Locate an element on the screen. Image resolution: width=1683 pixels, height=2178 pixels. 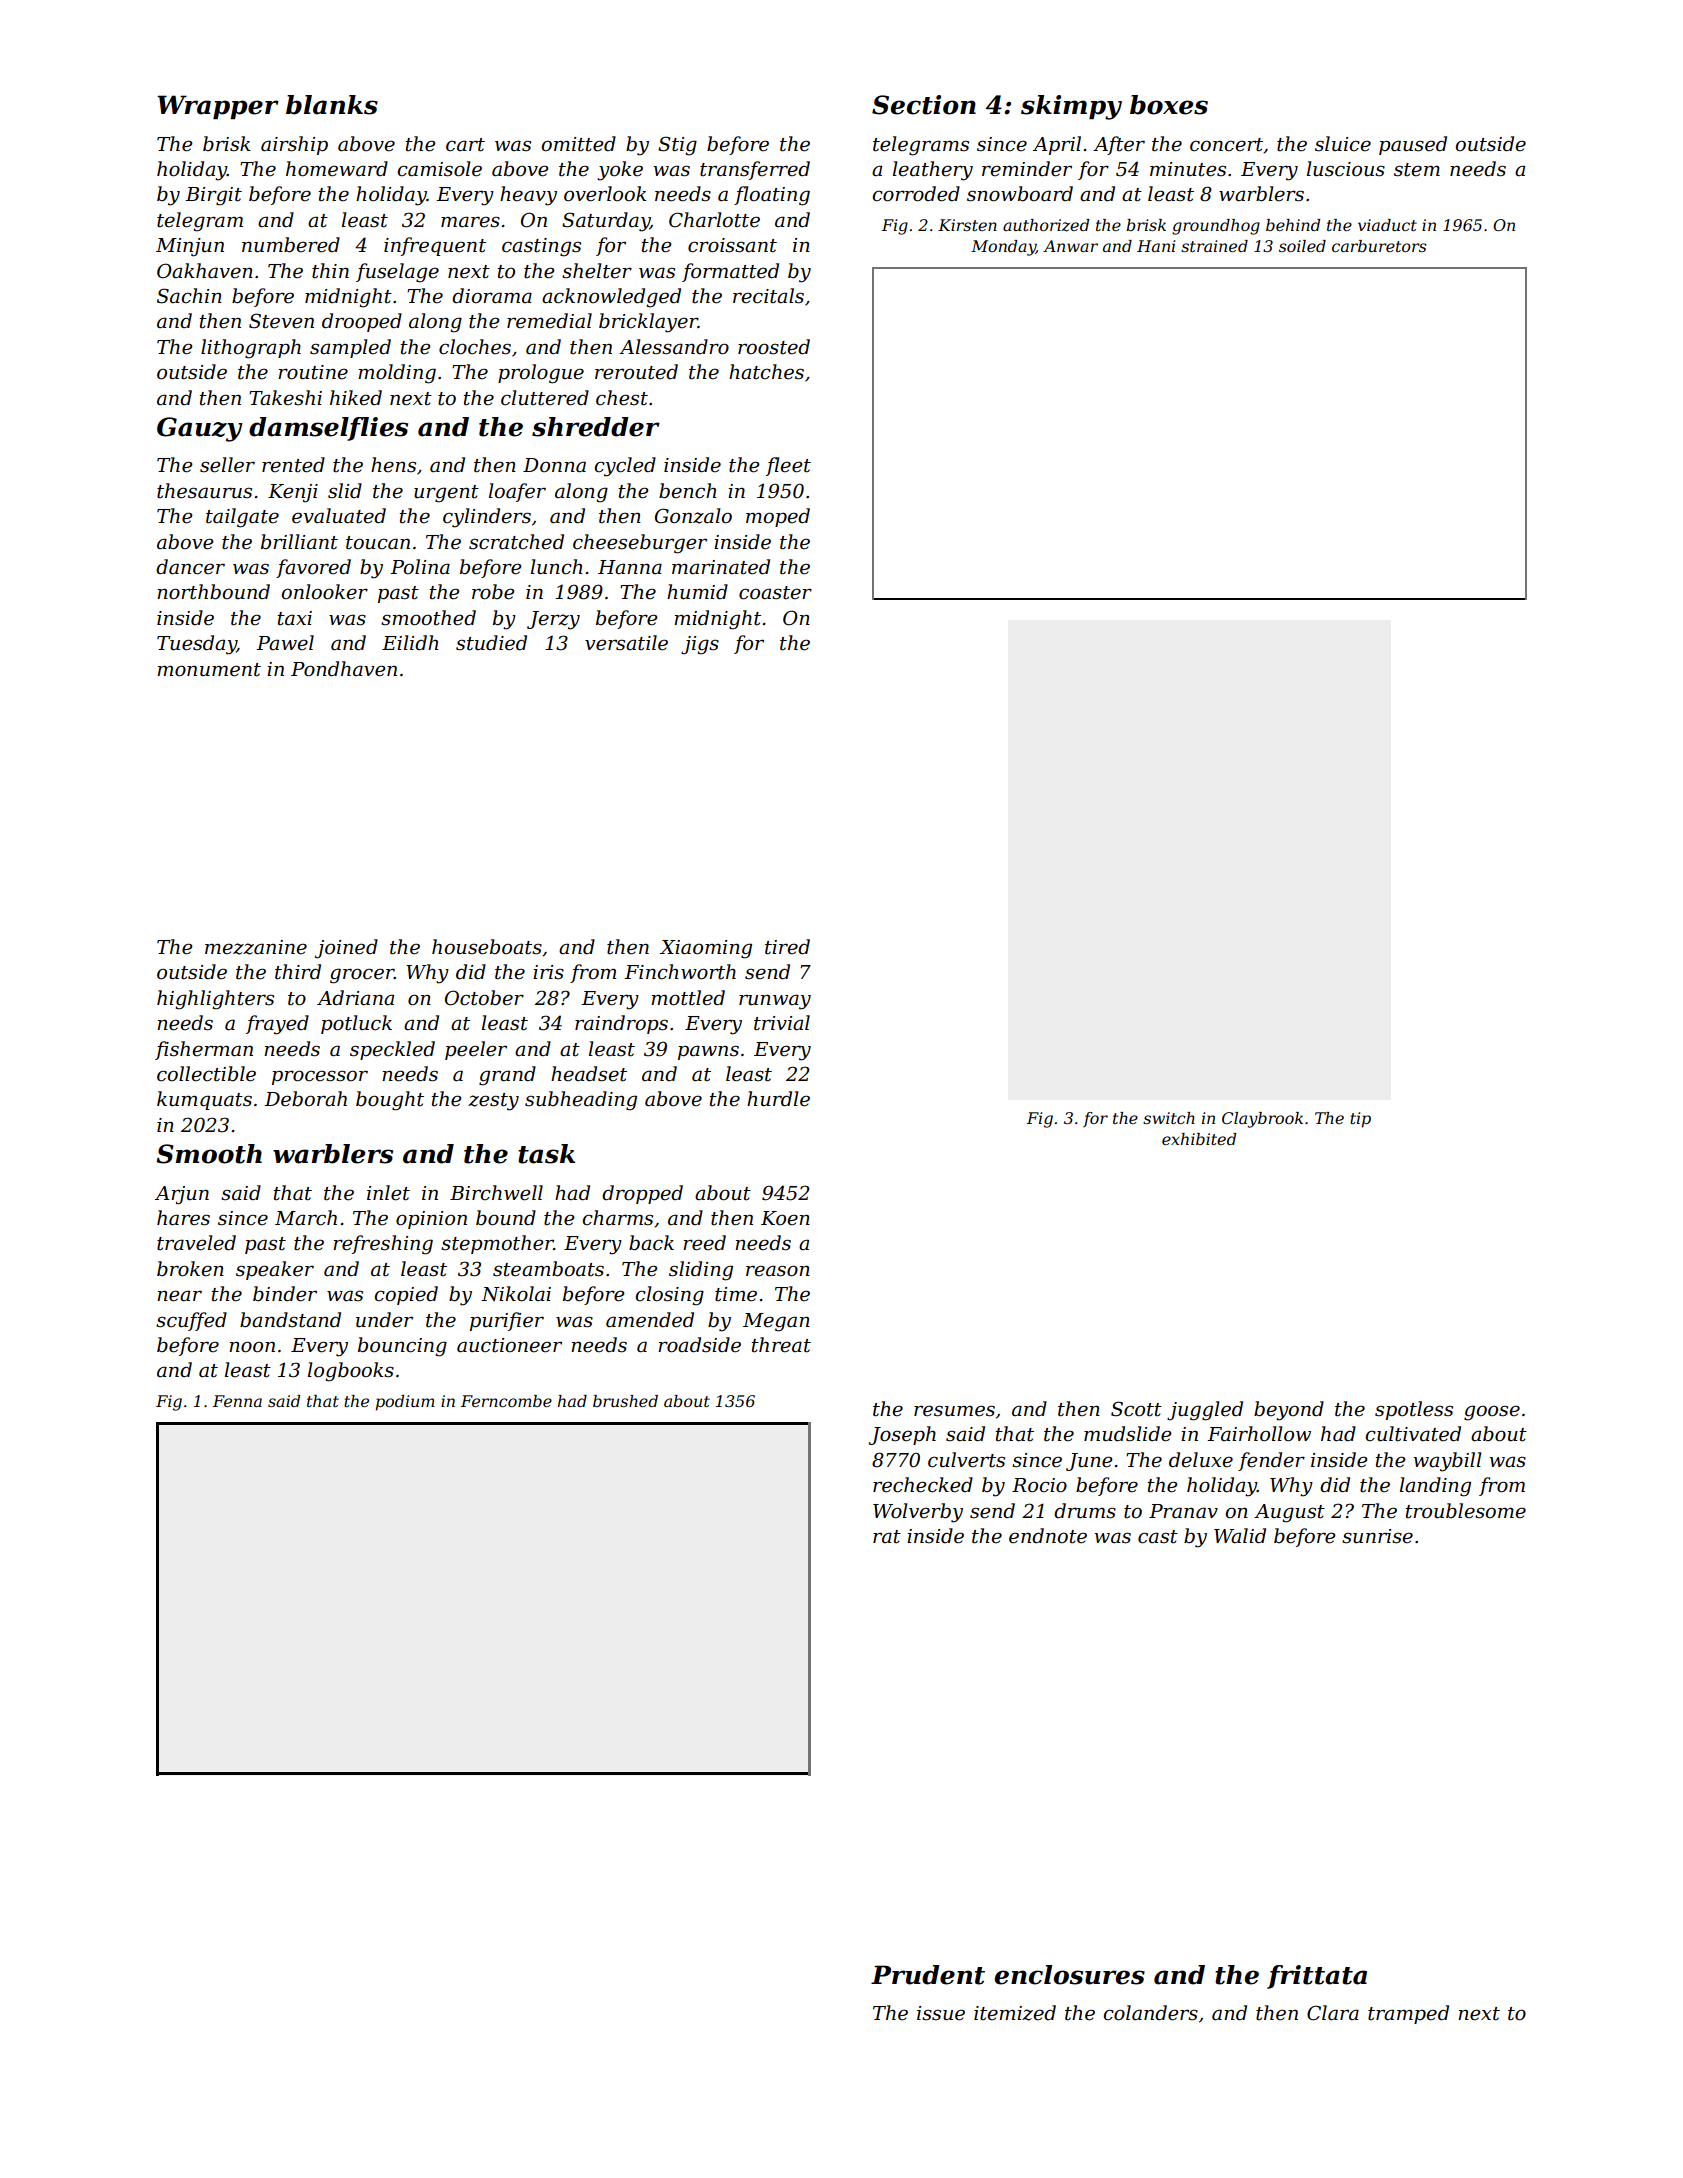
Alessandro is located at coordinates (674, 347).
